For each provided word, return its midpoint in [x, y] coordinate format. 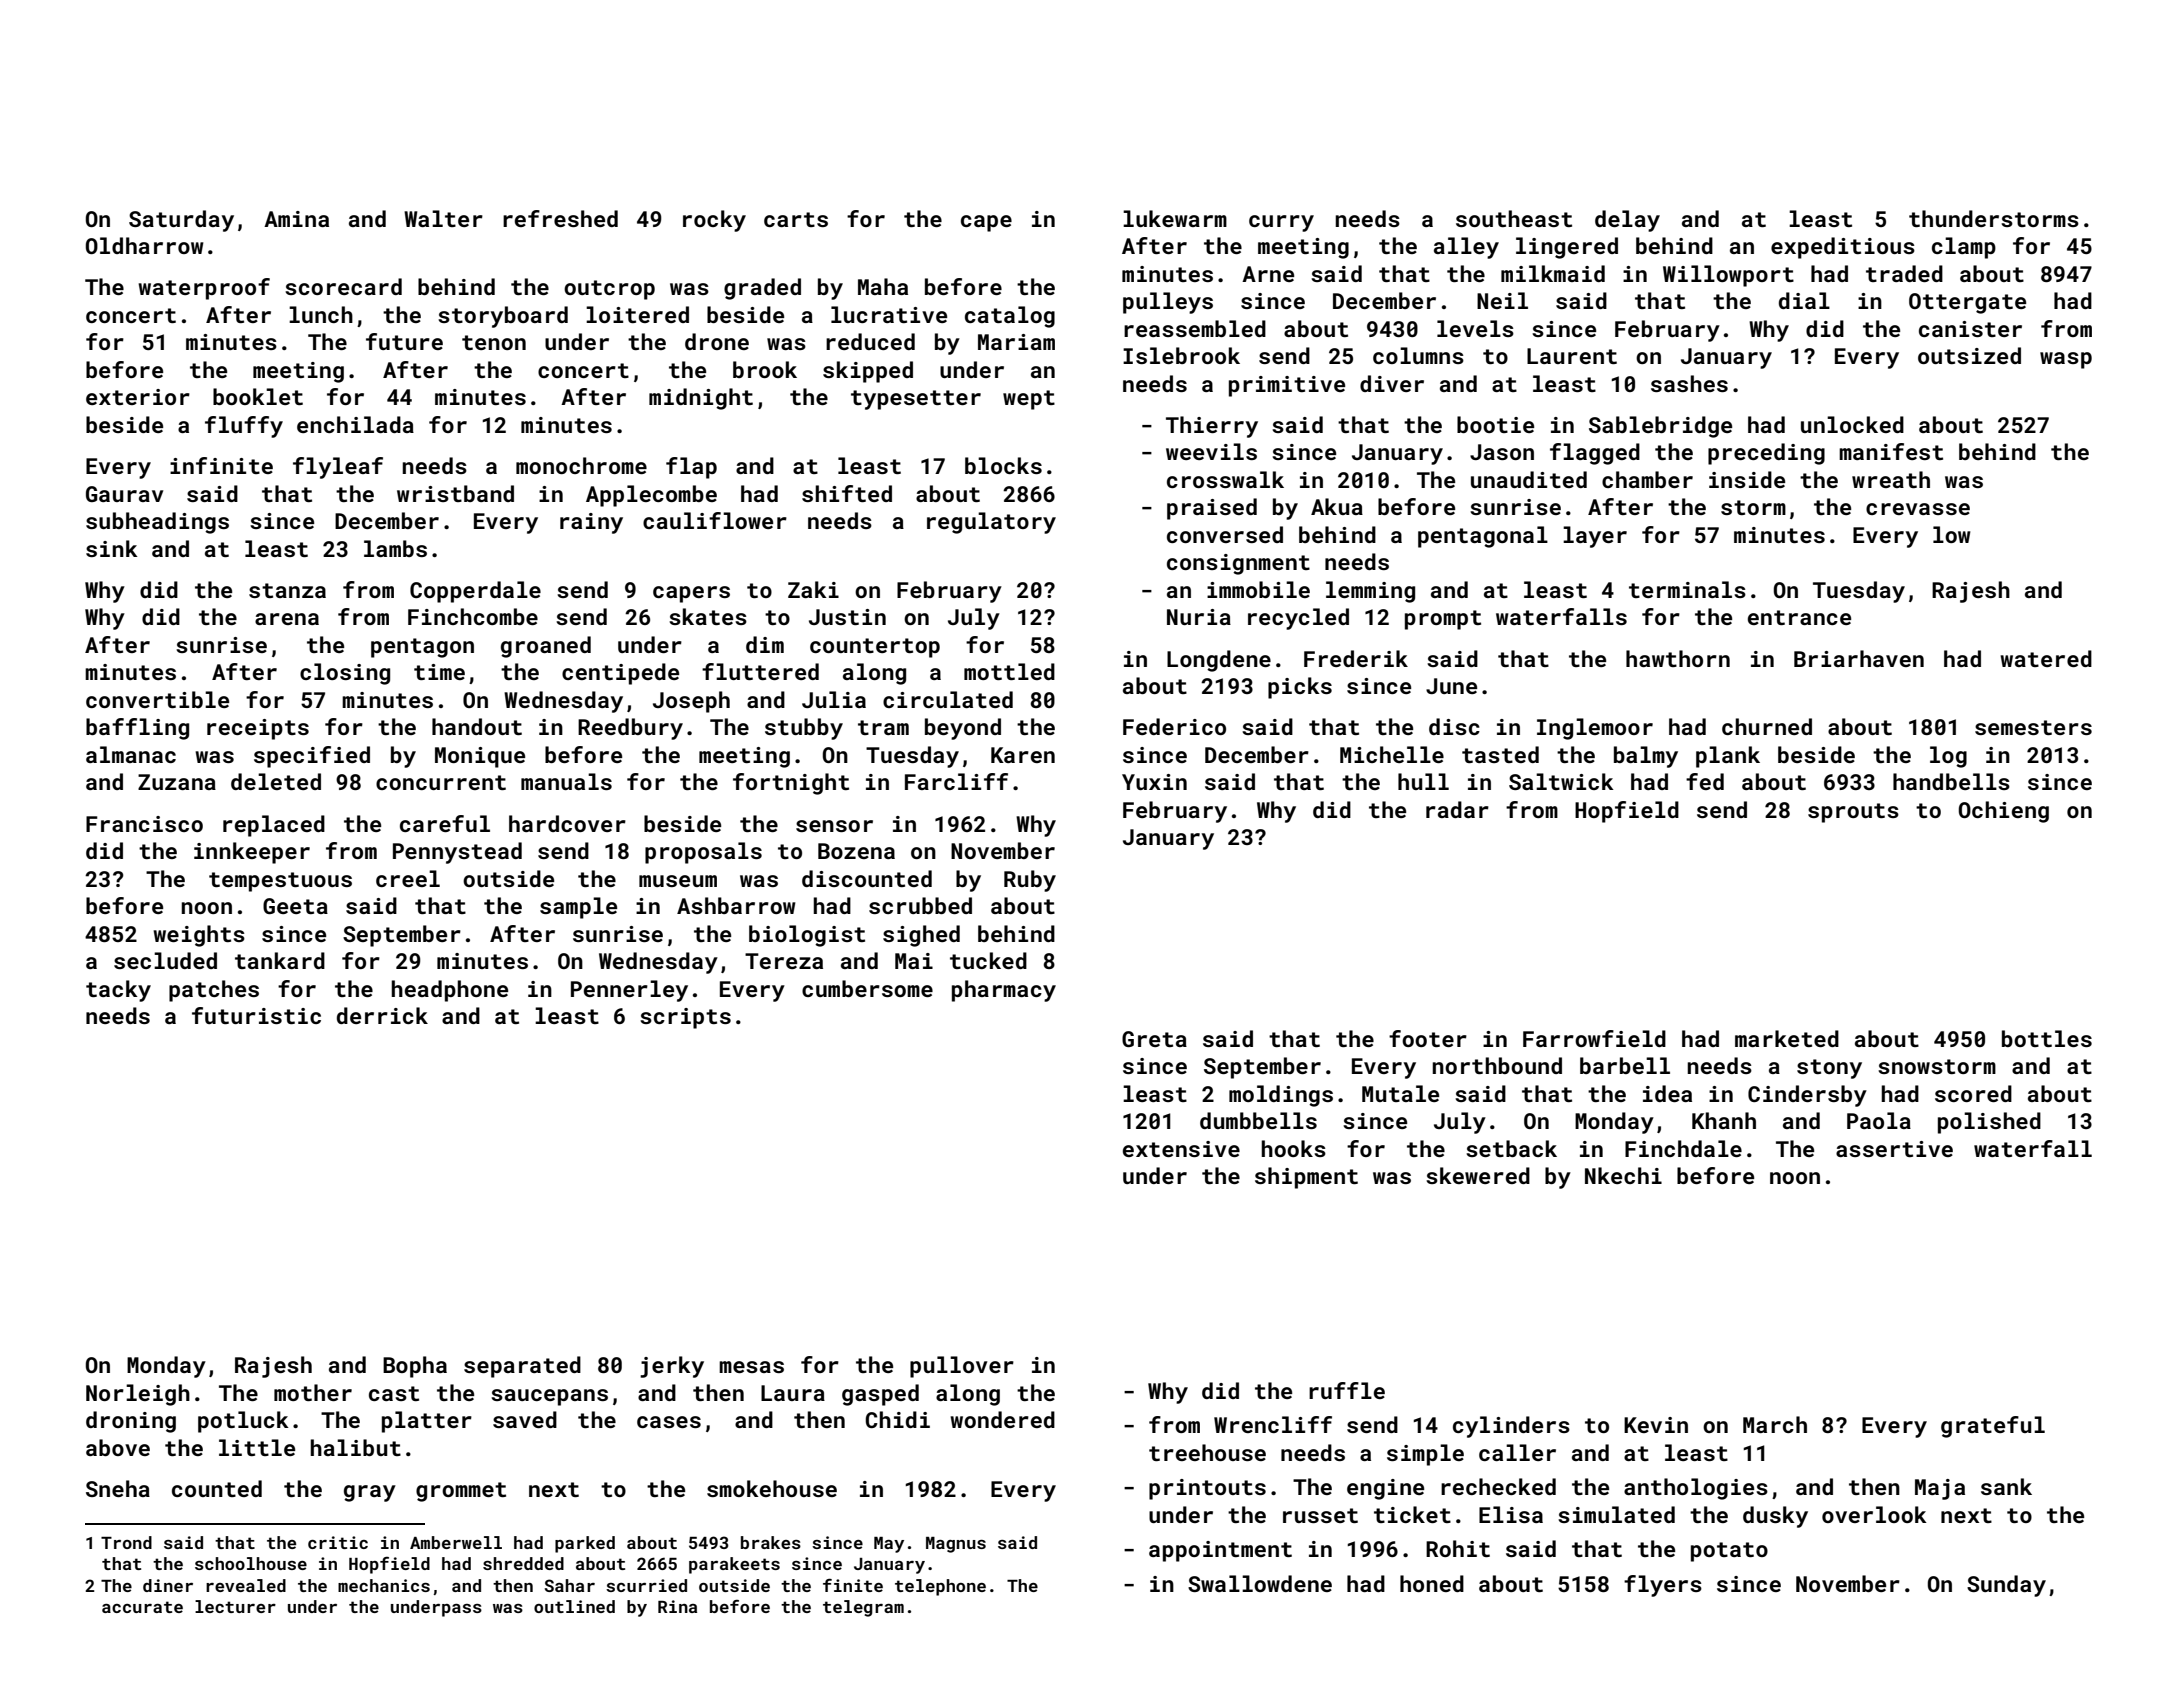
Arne [1268, 274]
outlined [574, 1606]
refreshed [560, 218]
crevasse [1918, 509]
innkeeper [252, 853]
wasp [2066, 360]
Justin [847, 617]
